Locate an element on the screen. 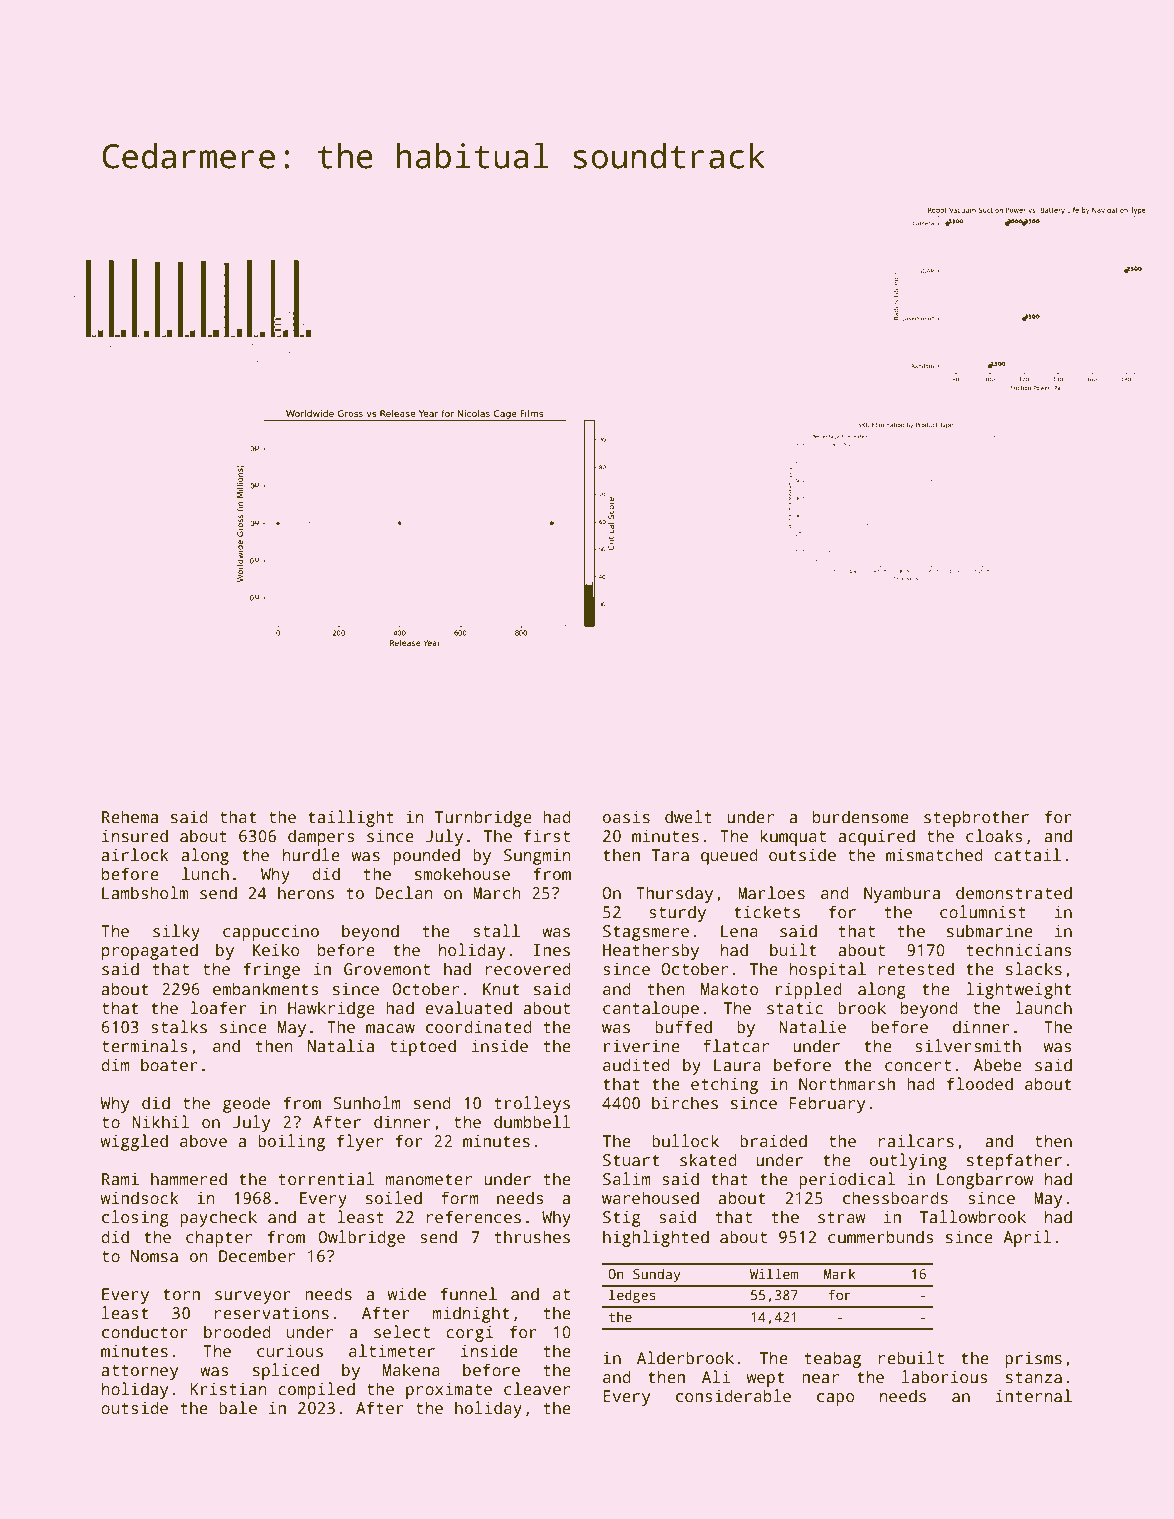 This screenshot has height=1519, width=1174. internal is located at coordinates (1034, 1396).
